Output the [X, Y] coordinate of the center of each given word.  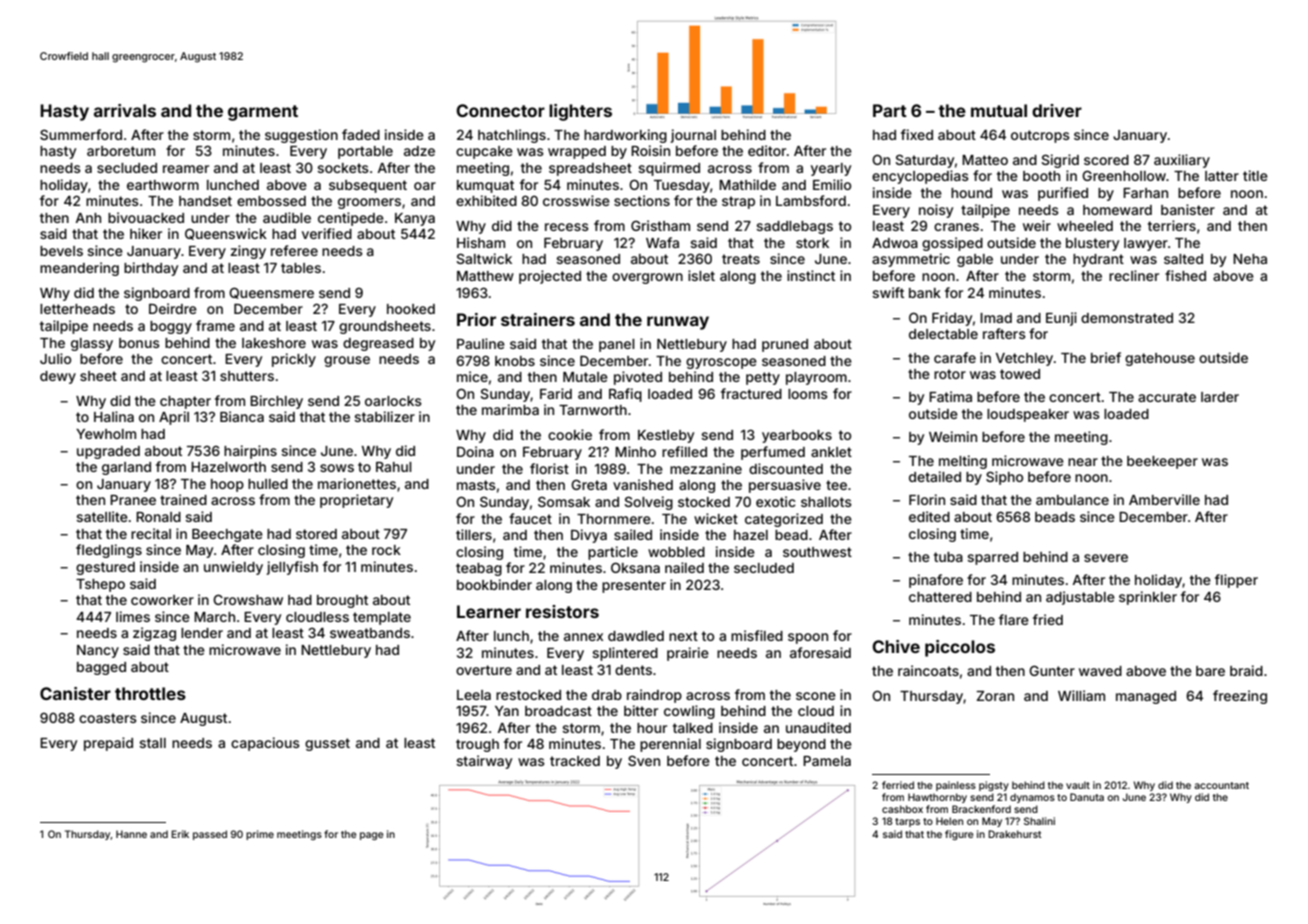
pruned [785, 345]
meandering [79, 269]
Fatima [950, 396]
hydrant [1098, 260]
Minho [635, 451]
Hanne [131, 834]
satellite [102, 516]
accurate [1167, 397]
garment [263, 113]
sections [642, 200]
